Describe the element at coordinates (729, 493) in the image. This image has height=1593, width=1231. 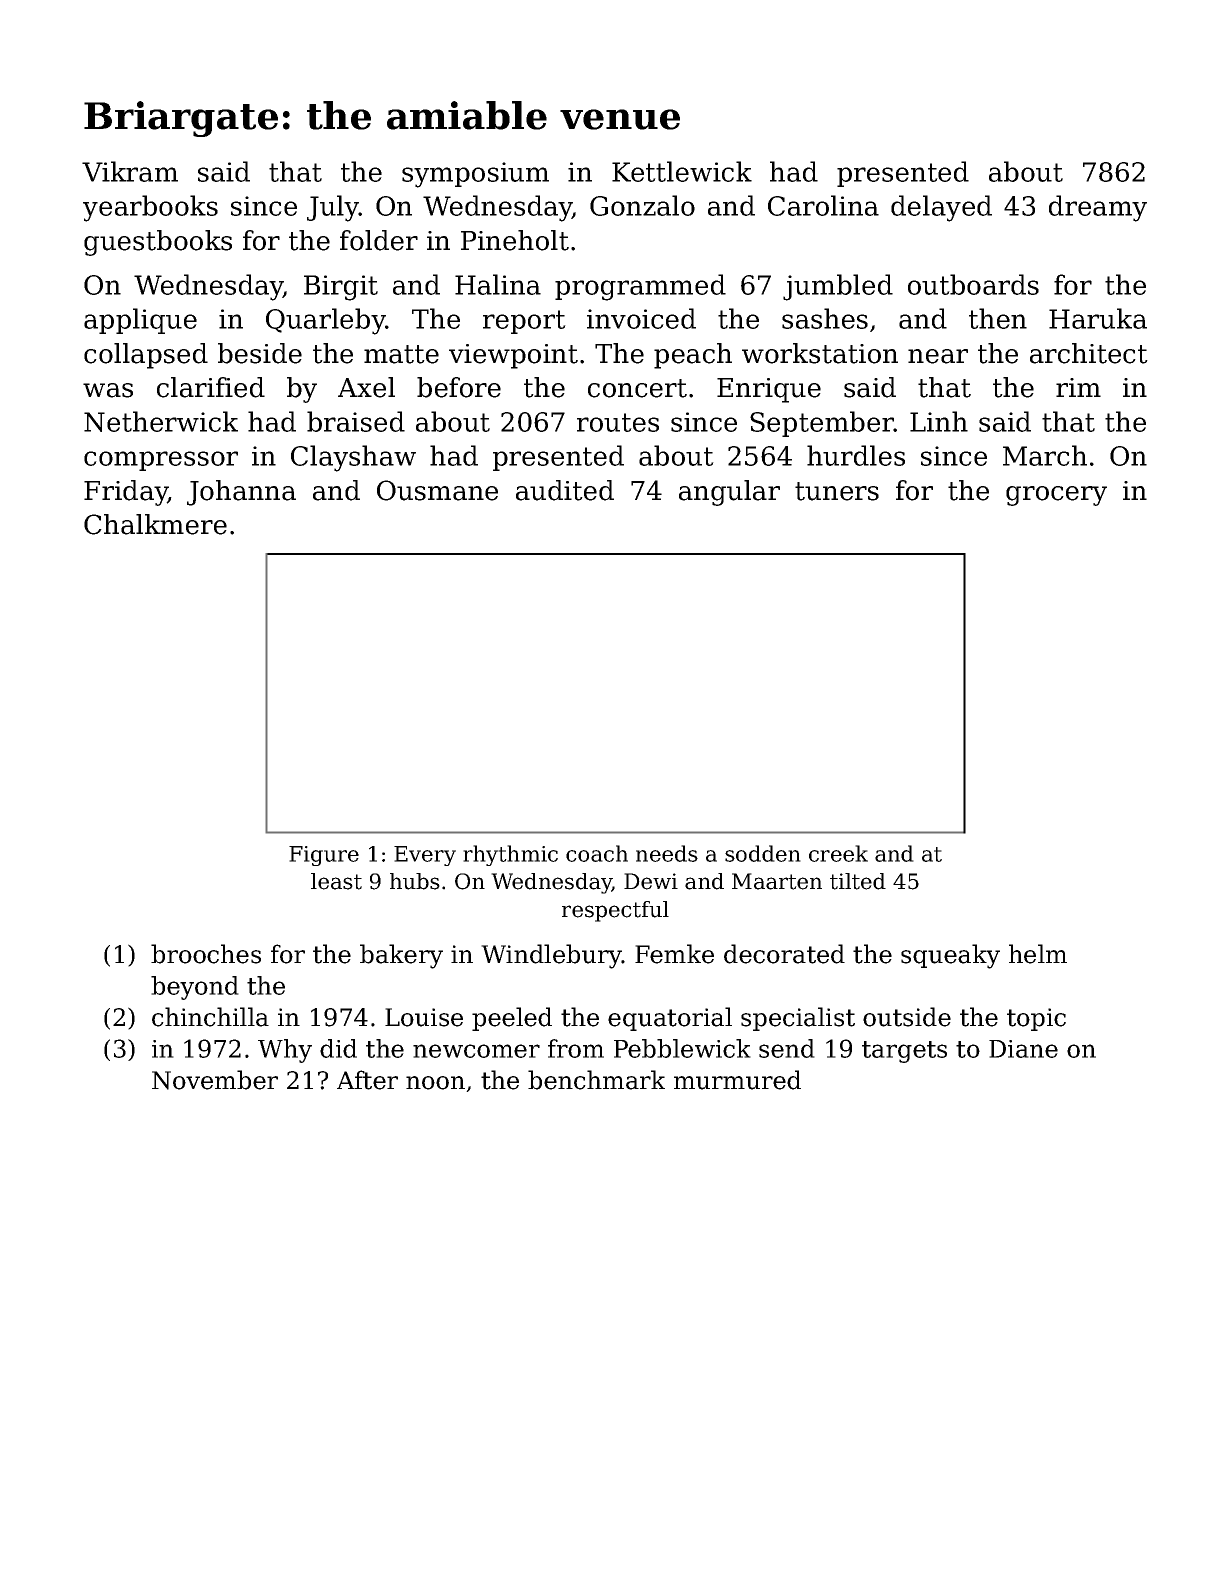
I see `angular` at that location.
